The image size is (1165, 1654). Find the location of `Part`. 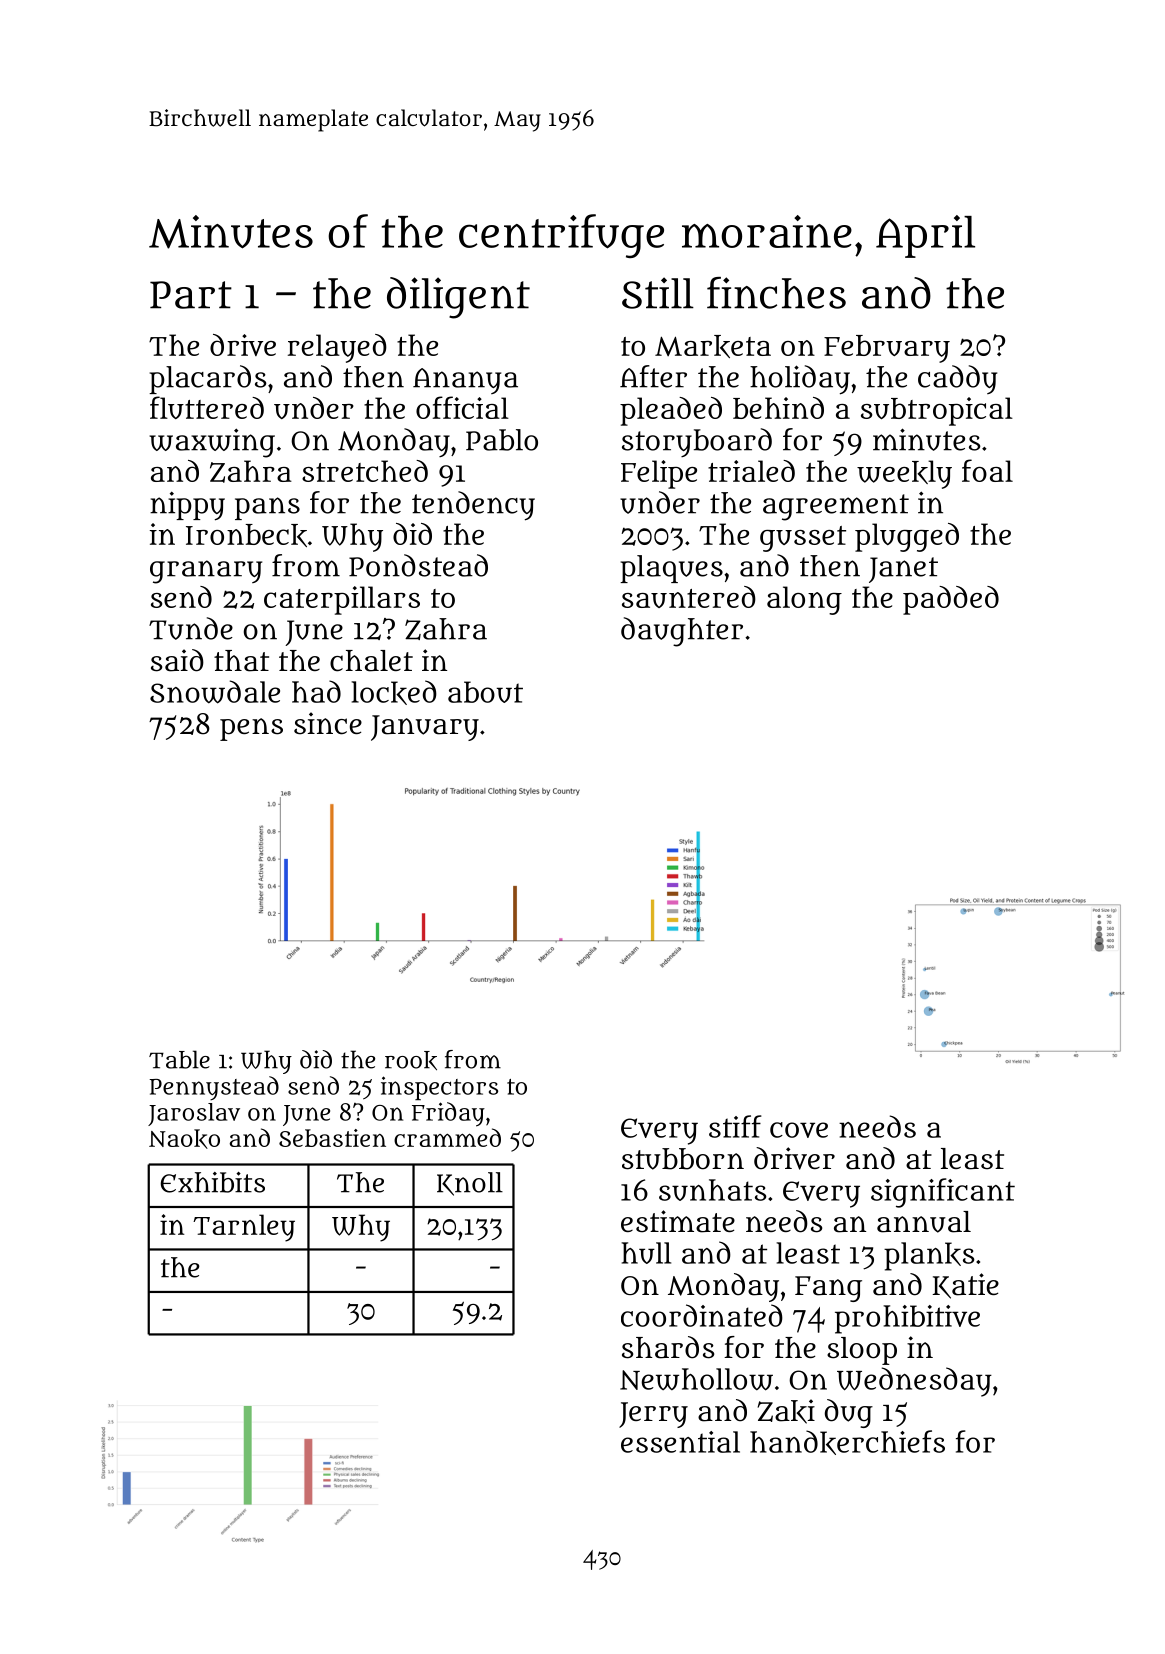

Part is located at coordinates (191, 295).
